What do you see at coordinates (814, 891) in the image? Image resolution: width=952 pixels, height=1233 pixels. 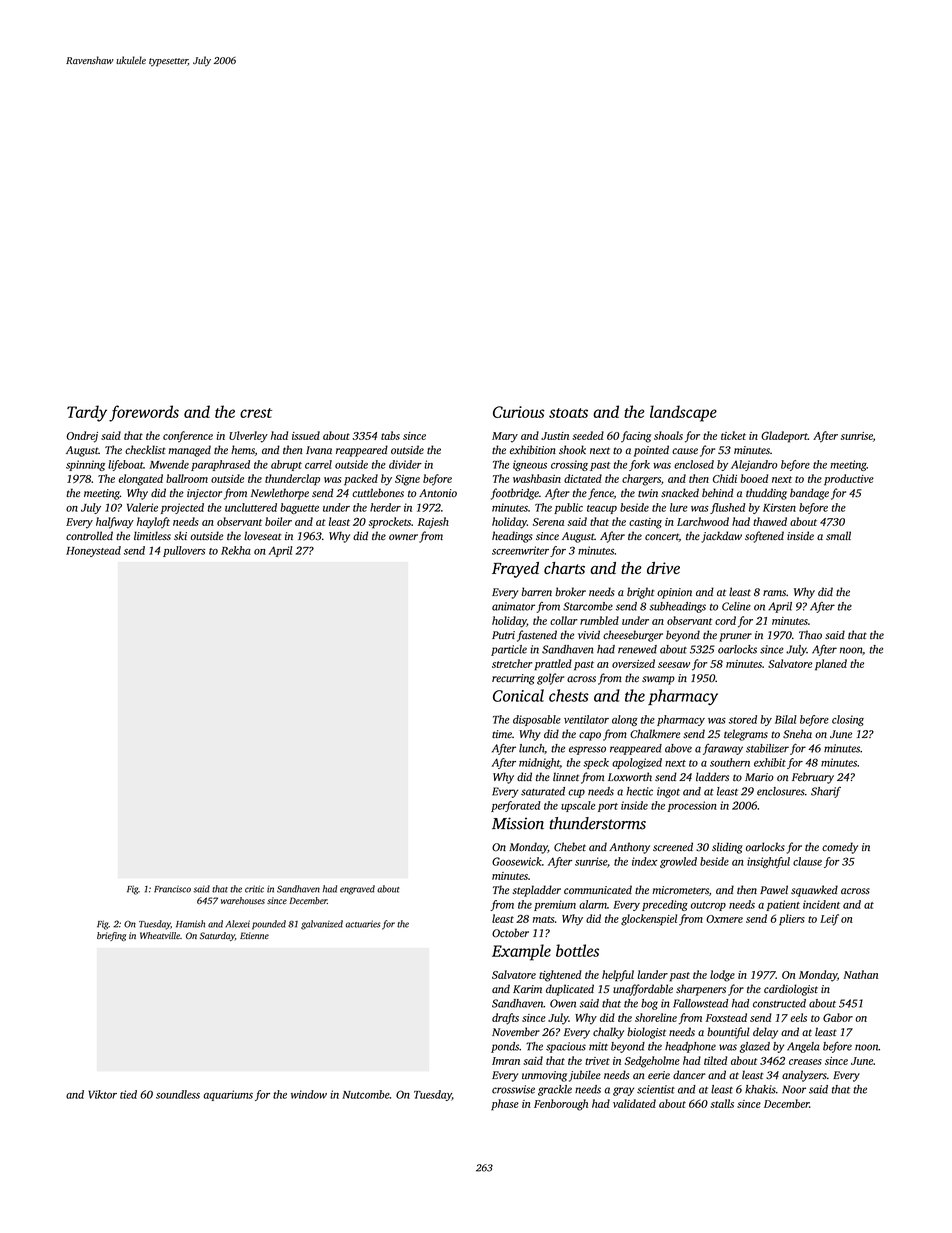 I see `squawked` at bounding box center [814, 891].
